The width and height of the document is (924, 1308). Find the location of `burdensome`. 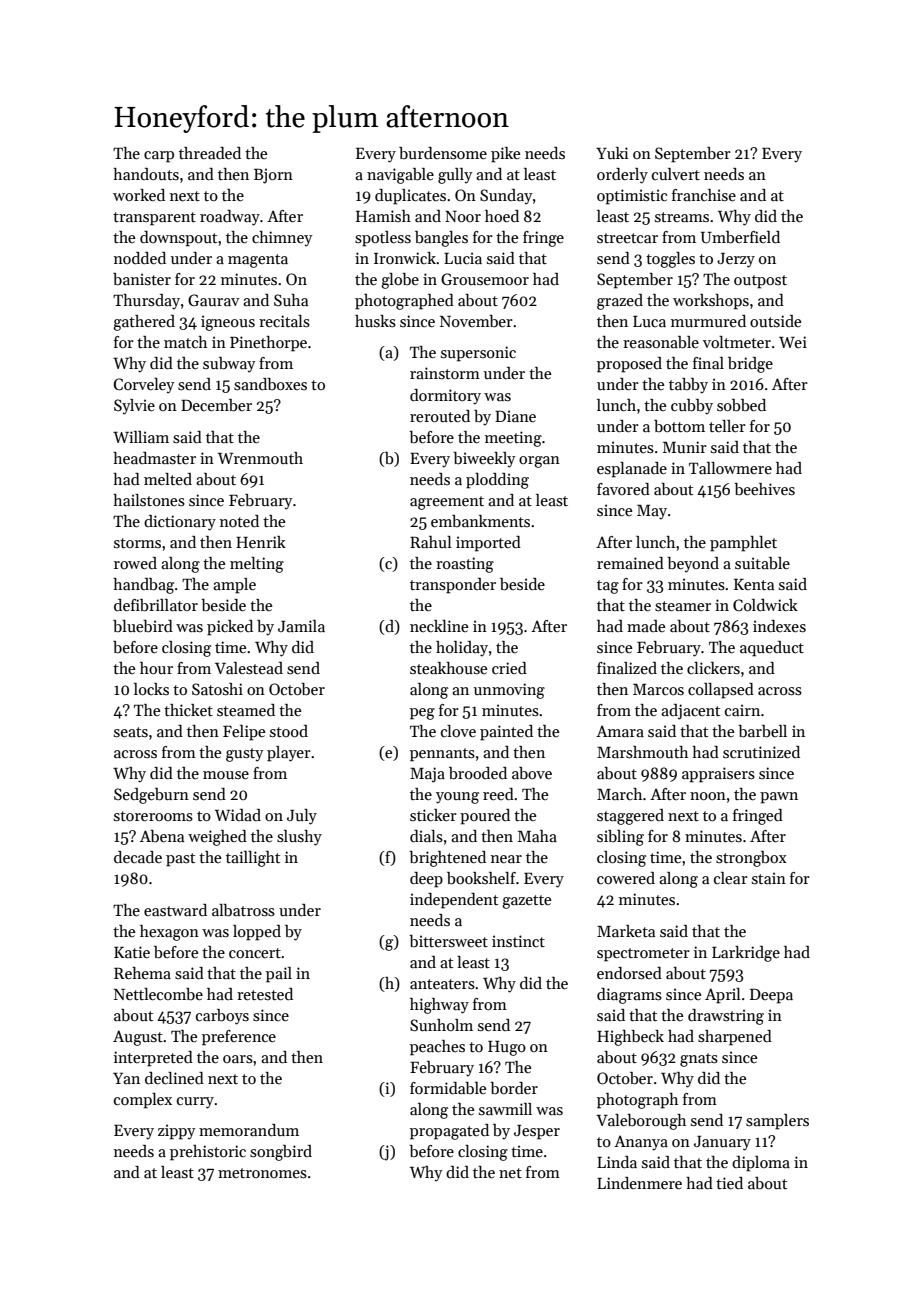

burdensome is located at coordinates (443, 153).
